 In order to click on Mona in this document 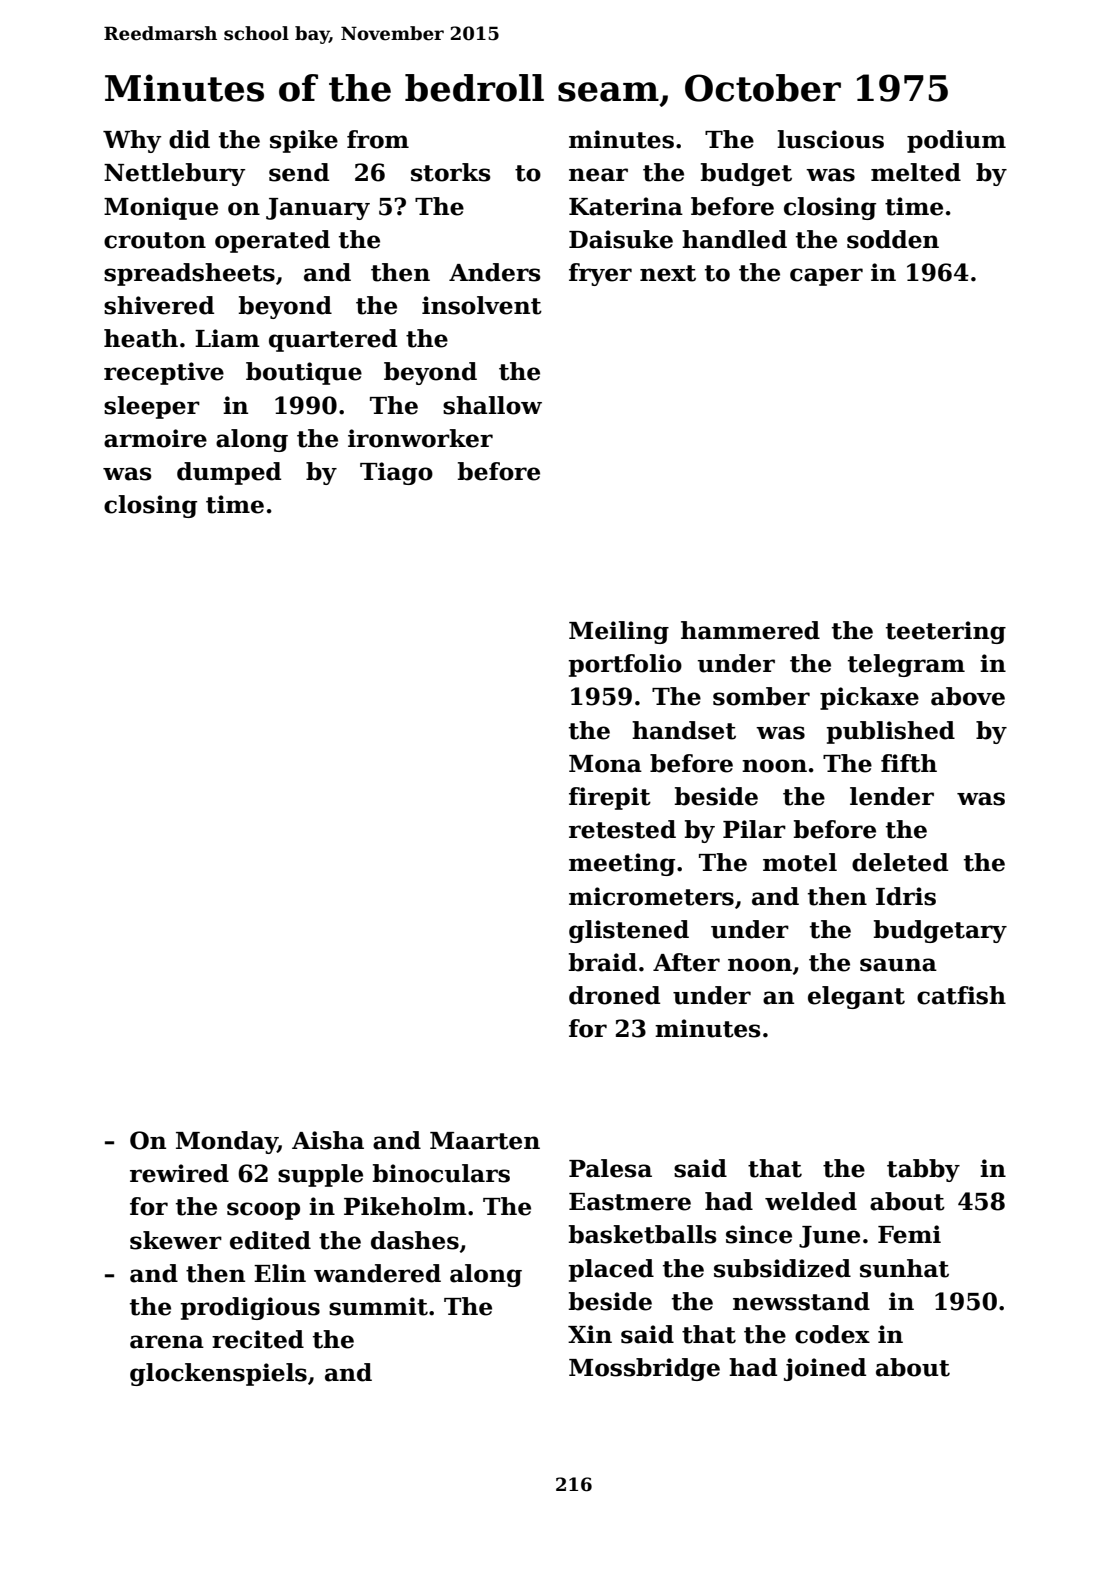, I will do `click(605, 764)`.
